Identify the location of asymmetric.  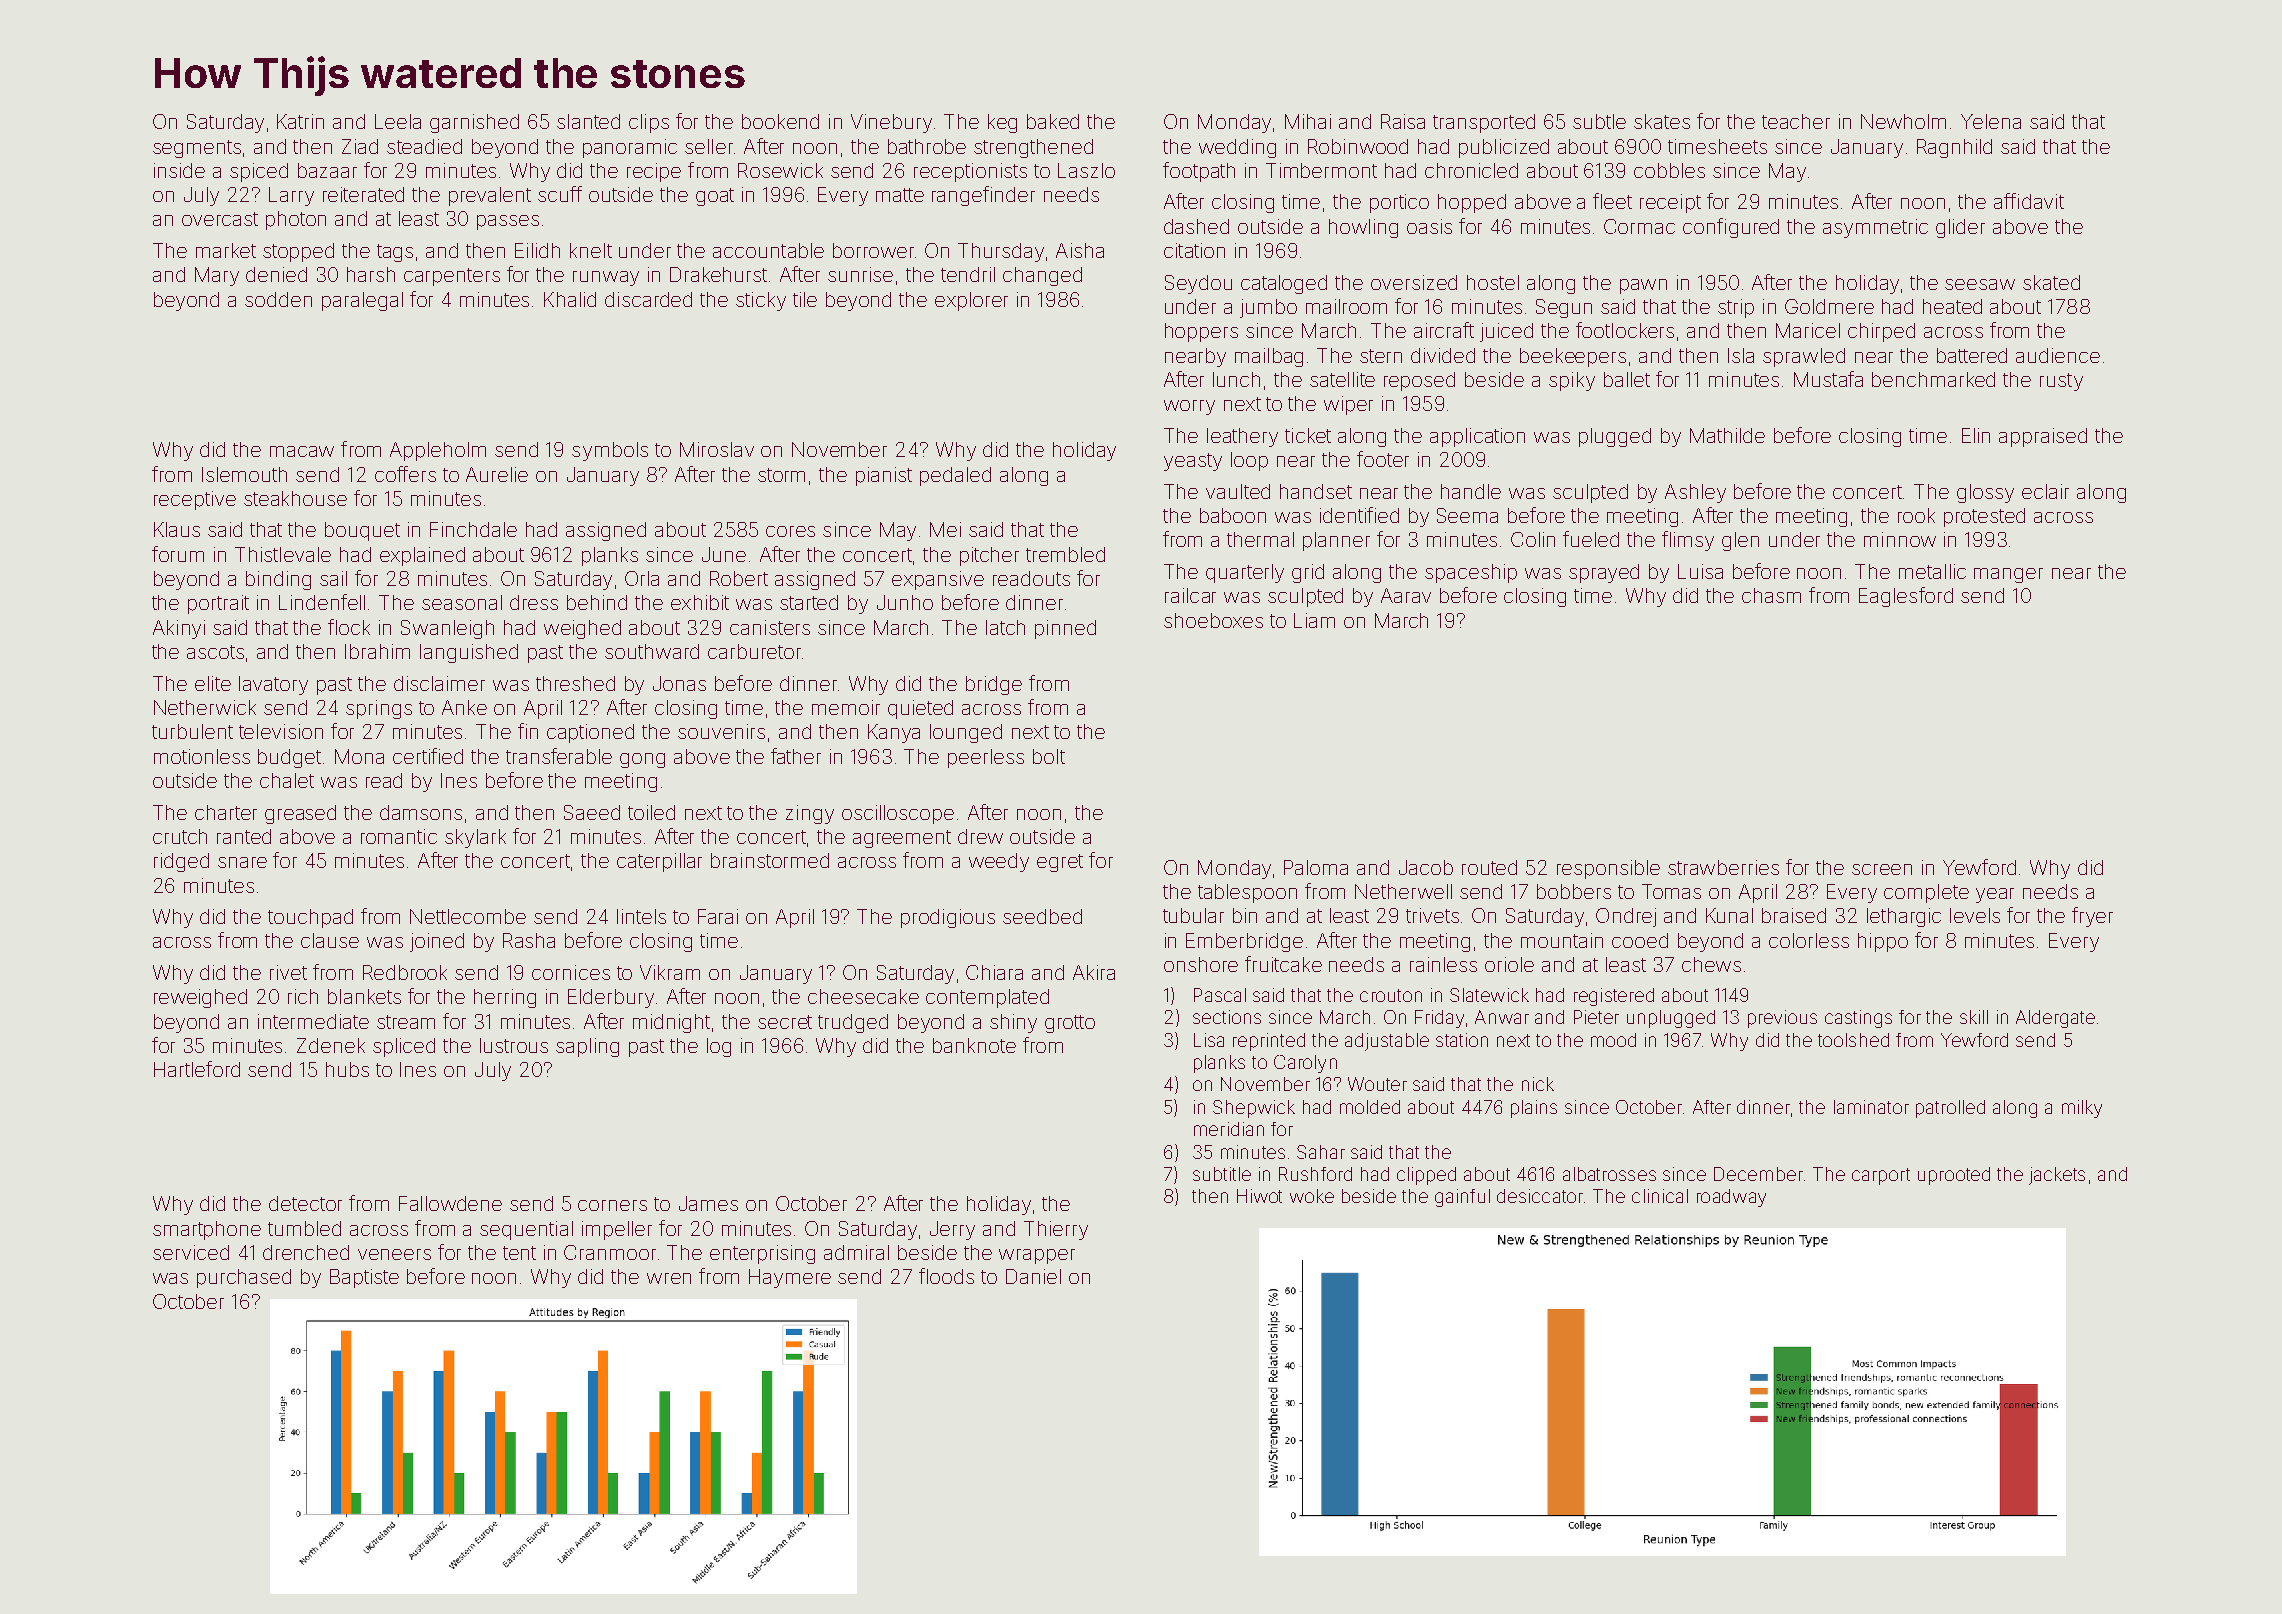
(1875, 228).
